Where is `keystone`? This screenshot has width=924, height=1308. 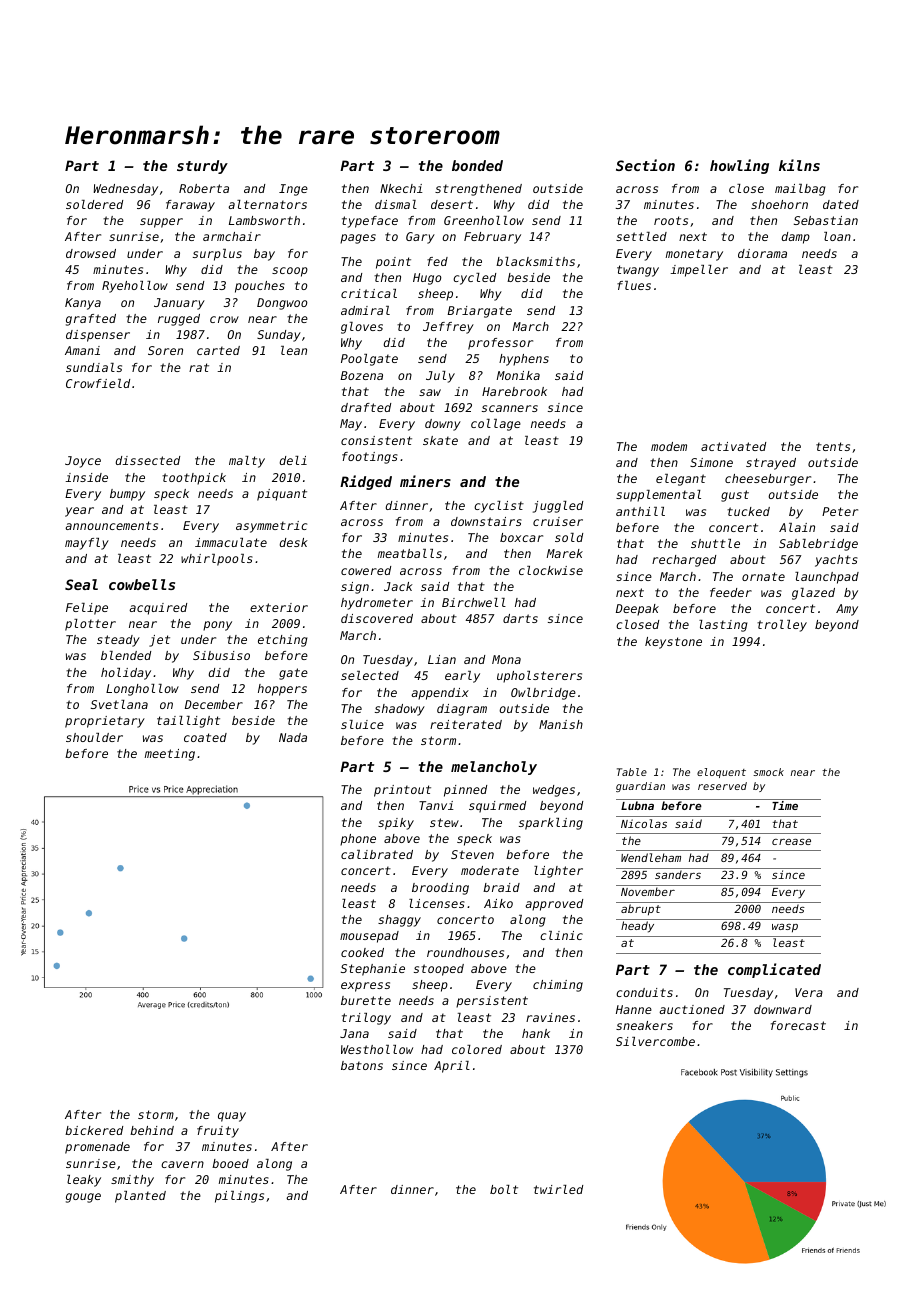
keystone is located at coordinates (673, 643).
